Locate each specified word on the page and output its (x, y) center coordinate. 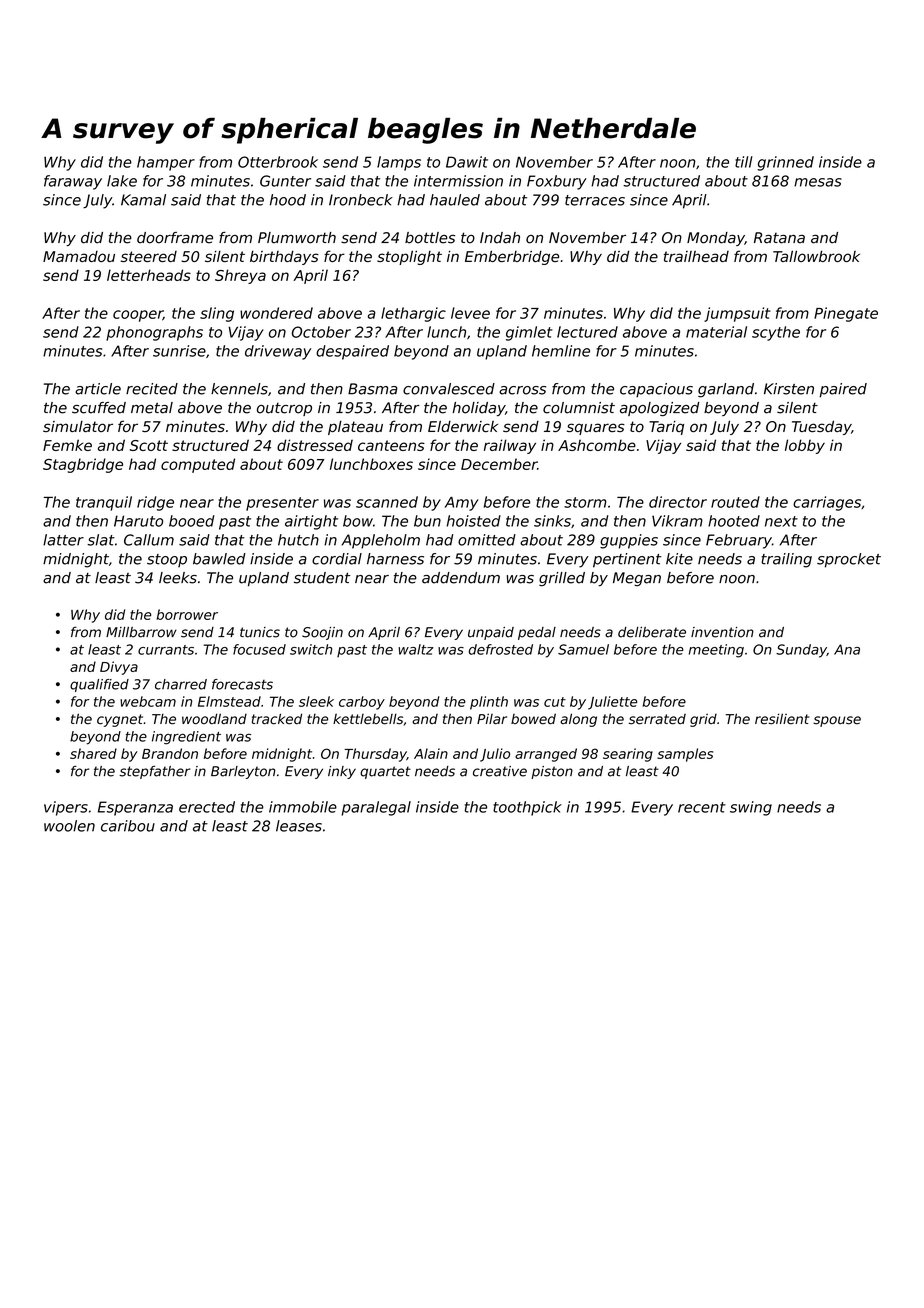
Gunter (285, 181)
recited (152, 389)
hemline (561, 351)
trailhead (696, 256)
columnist (579, 408)
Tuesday (821, 428)
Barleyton (243, 772)
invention (722, 632)
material (716, 332)
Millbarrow (141, 632)
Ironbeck (361, 200)
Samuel (583, 649)
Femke (67, 445)
